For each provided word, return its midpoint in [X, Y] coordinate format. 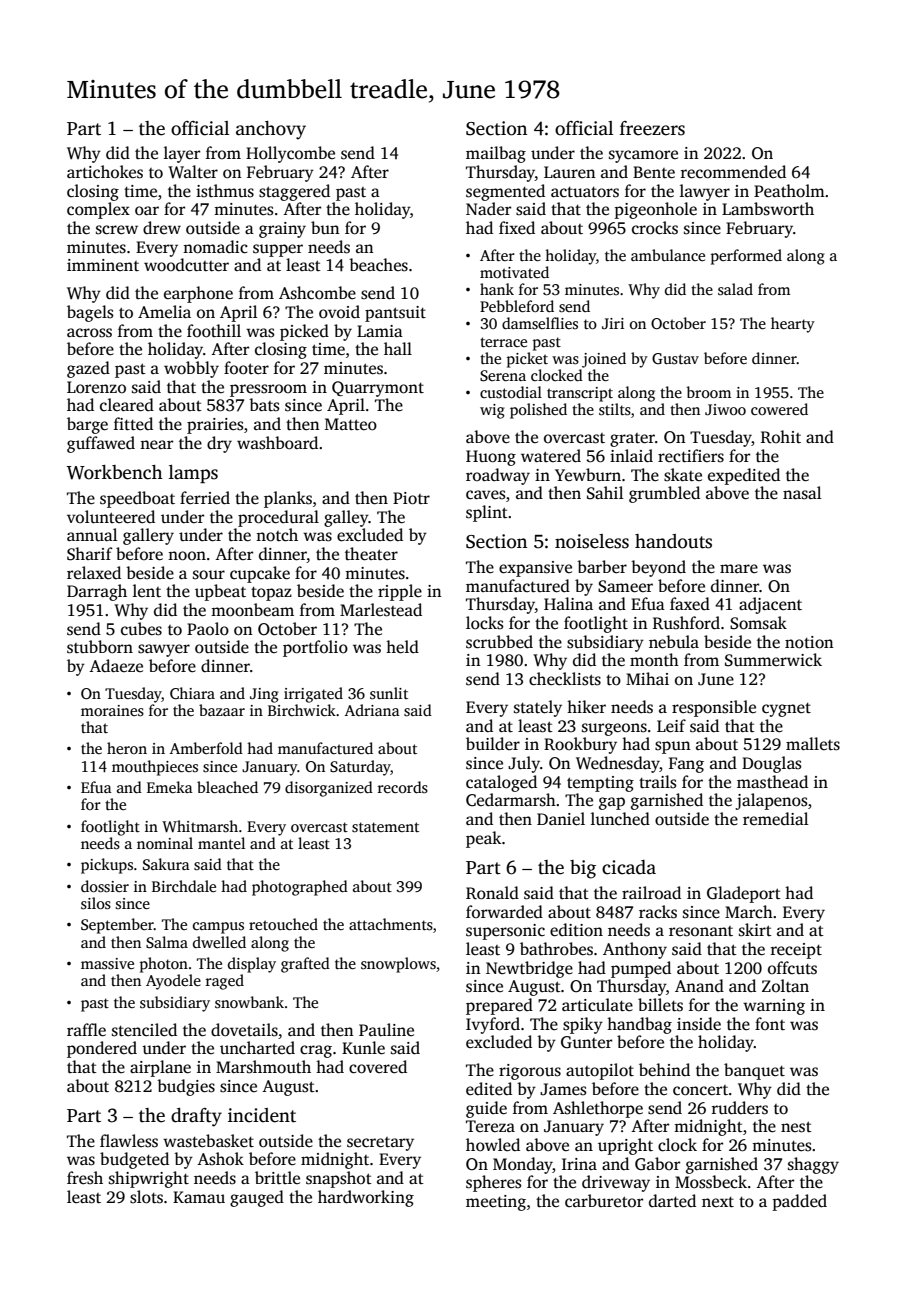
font [770, 1023]
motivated [514, 272]
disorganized [329, 789]
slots [146, 1197]
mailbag [496, 154]
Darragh [97, 592]
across [89, 333]
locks [484, 623]
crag [316, 1051]
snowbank [249, 1002]
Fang [686, 765]
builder [493, 744]
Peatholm [789, 191]
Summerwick [773, 660]
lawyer [705, 192]
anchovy [271, 130]
